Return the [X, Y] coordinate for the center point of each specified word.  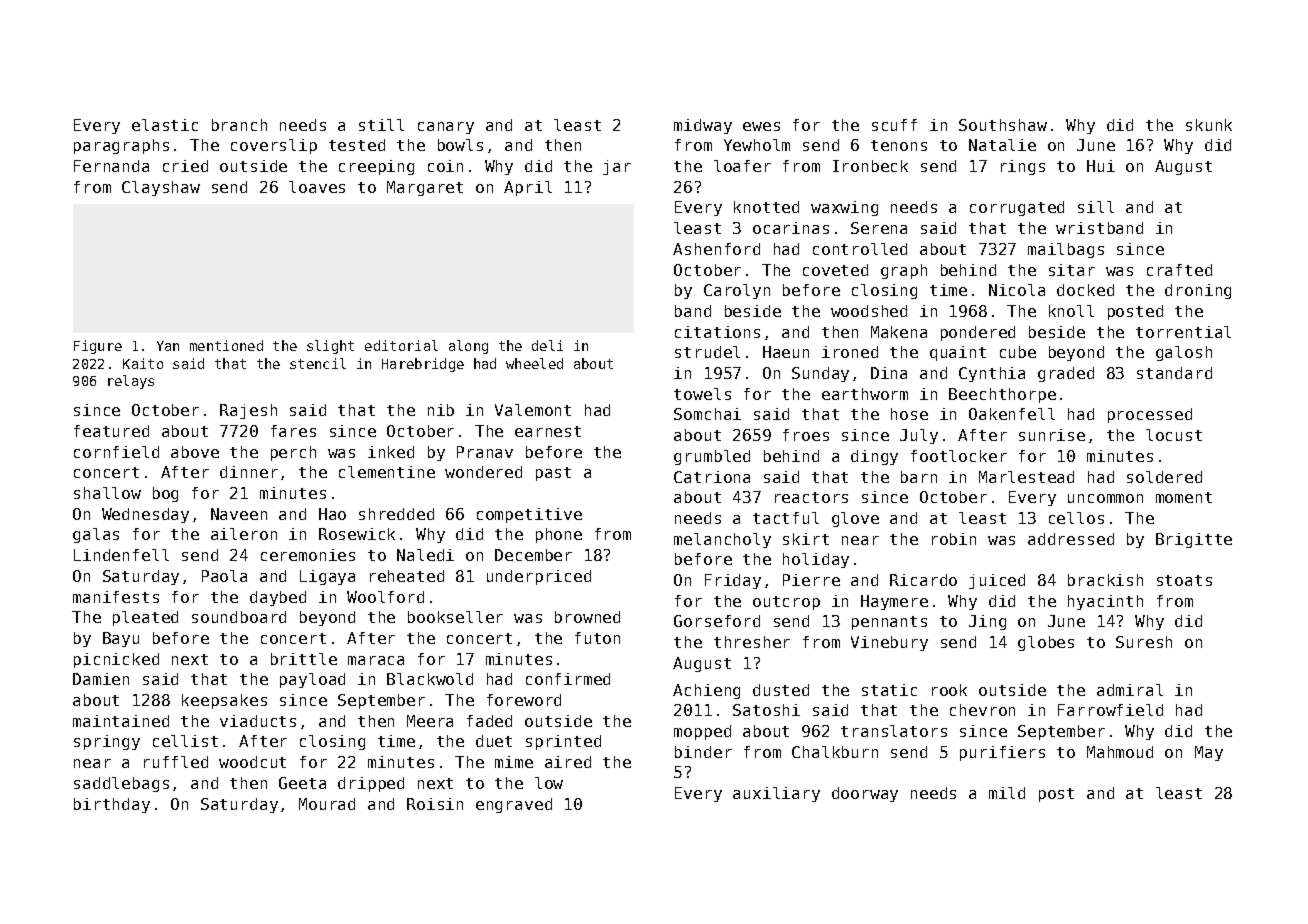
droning [1198, 291]
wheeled [534, 363]
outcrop [786, 603]
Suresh [1144, 642]
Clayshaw [161, 188]
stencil [318, 363]
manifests [116, 597]
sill [1096, 207]
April [528, 188]
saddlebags [121, 784]
